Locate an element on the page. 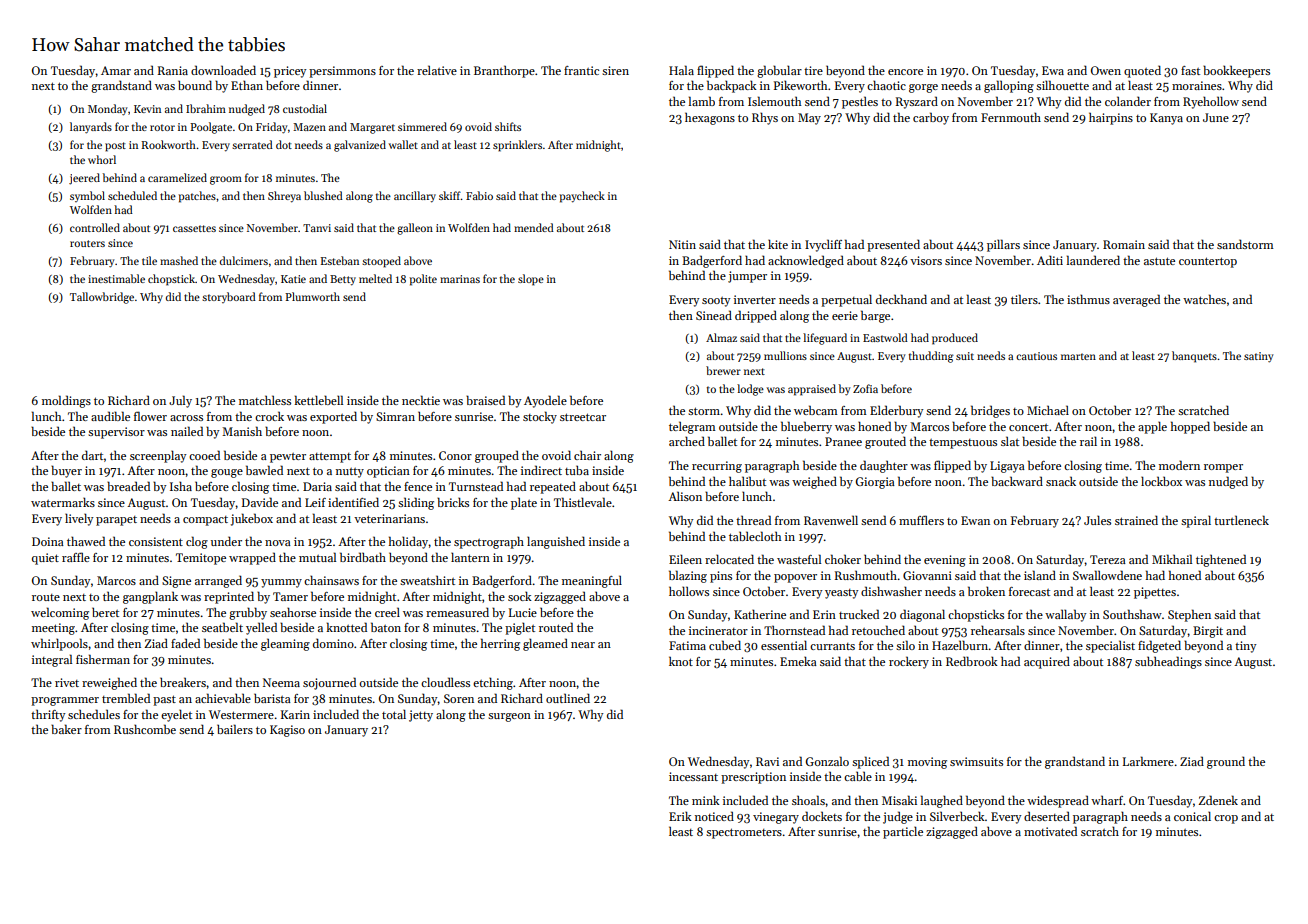 This image has height=924, width=1308. streetcar is located at coordinates (583, 417).
